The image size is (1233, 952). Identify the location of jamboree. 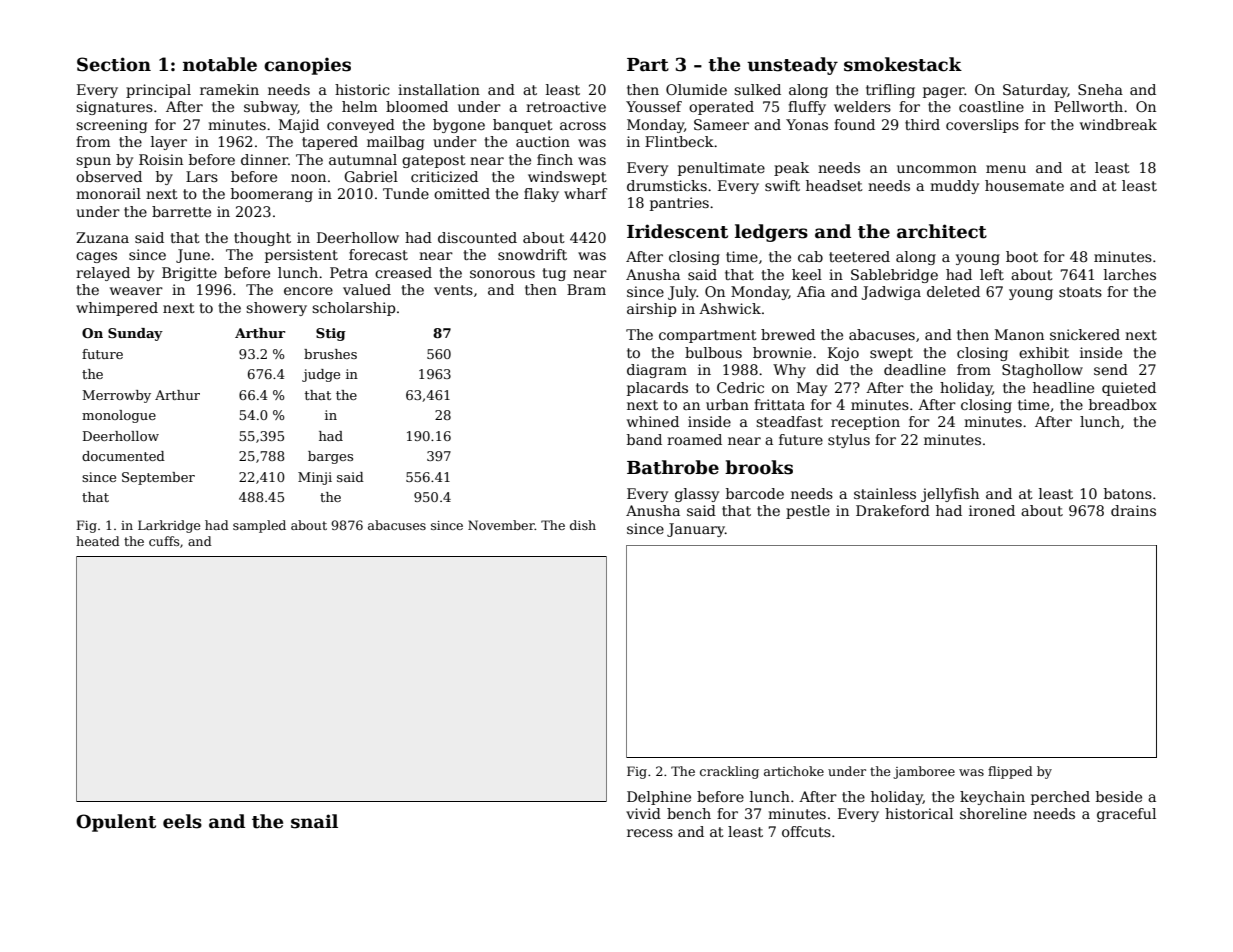
(924, 772).
